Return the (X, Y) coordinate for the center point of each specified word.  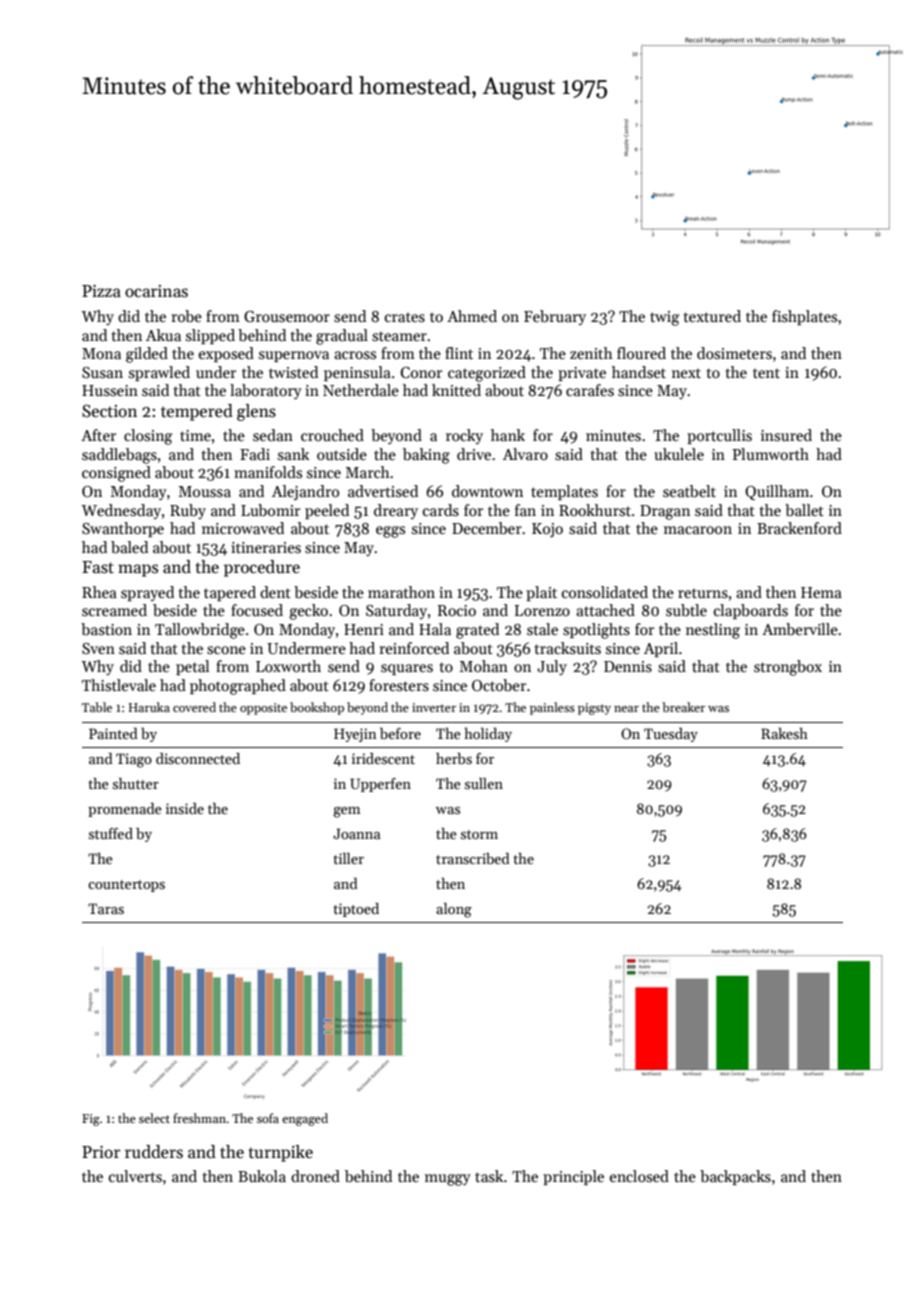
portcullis (719, 436)
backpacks (735, 1177)
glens (256, 412)
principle (573, 1177)
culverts (135, 1176)
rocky (464, 436)
